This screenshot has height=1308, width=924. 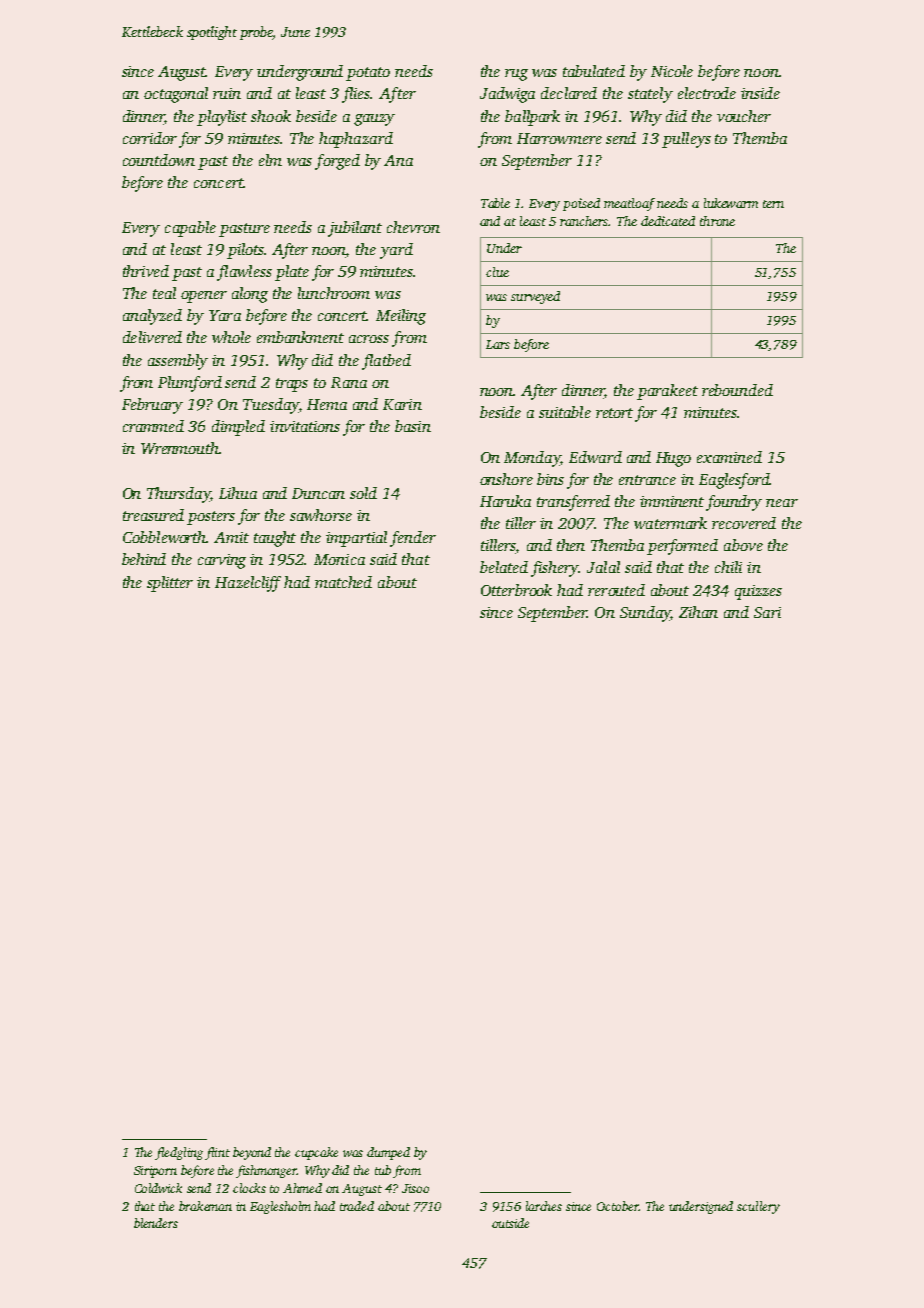 What do you see at coordinates (672, 71) in the screenshot?
I see `Nicole` at bounding box center [672, 71].
